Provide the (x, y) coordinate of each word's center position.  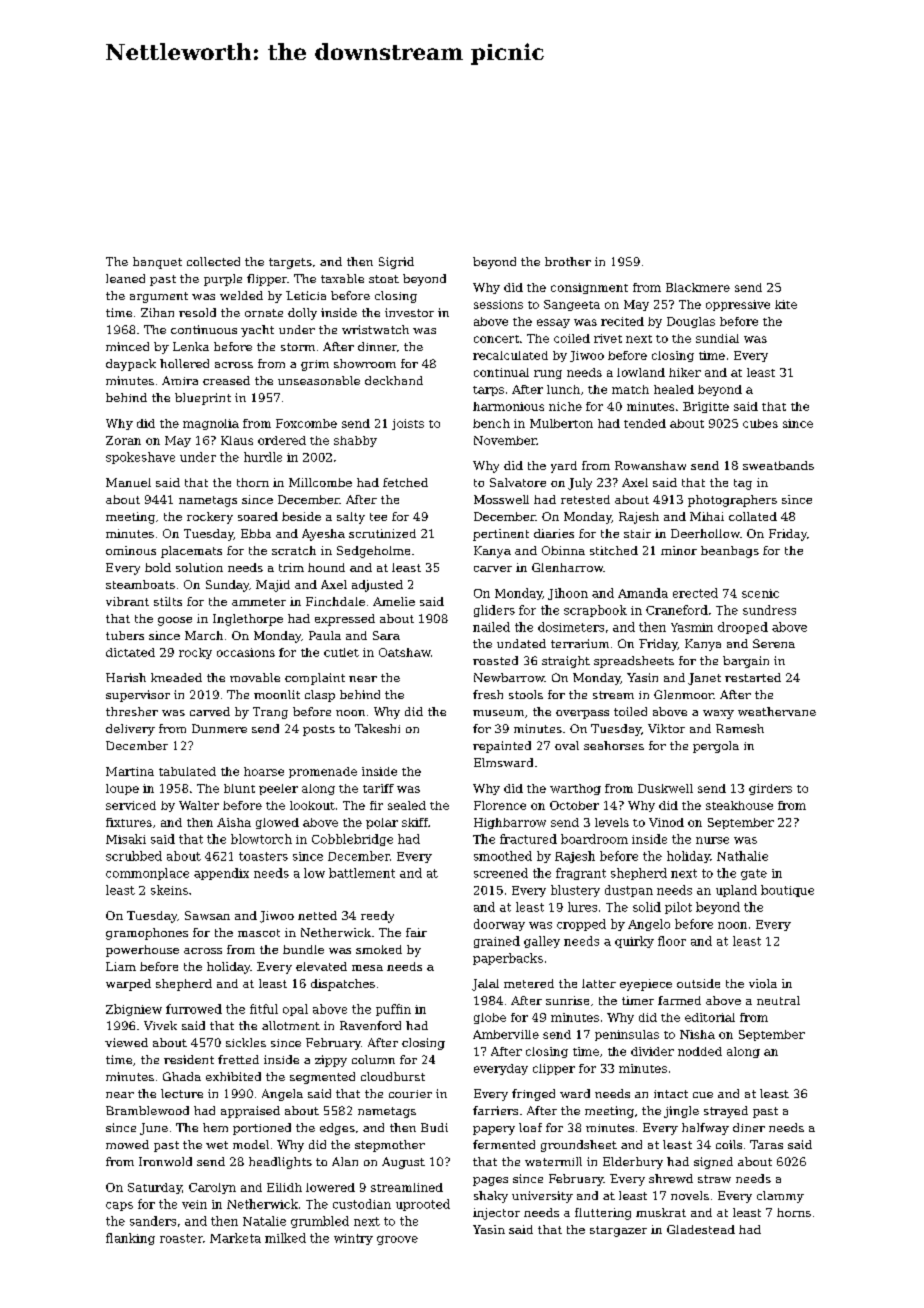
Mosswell (501, 499)
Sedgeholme (373, 552)
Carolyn (212, 1188)
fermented (504, 1144)
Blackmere (698, 287)
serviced (131, 805)
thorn (253, 482)
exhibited (233, 1076)
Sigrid (396, 263)
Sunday (227, 586)
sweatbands (778, 465)
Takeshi (377, 728)
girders (770, 789)
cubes (760, 423)
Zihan (157, 312)
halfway (705, 1129)
